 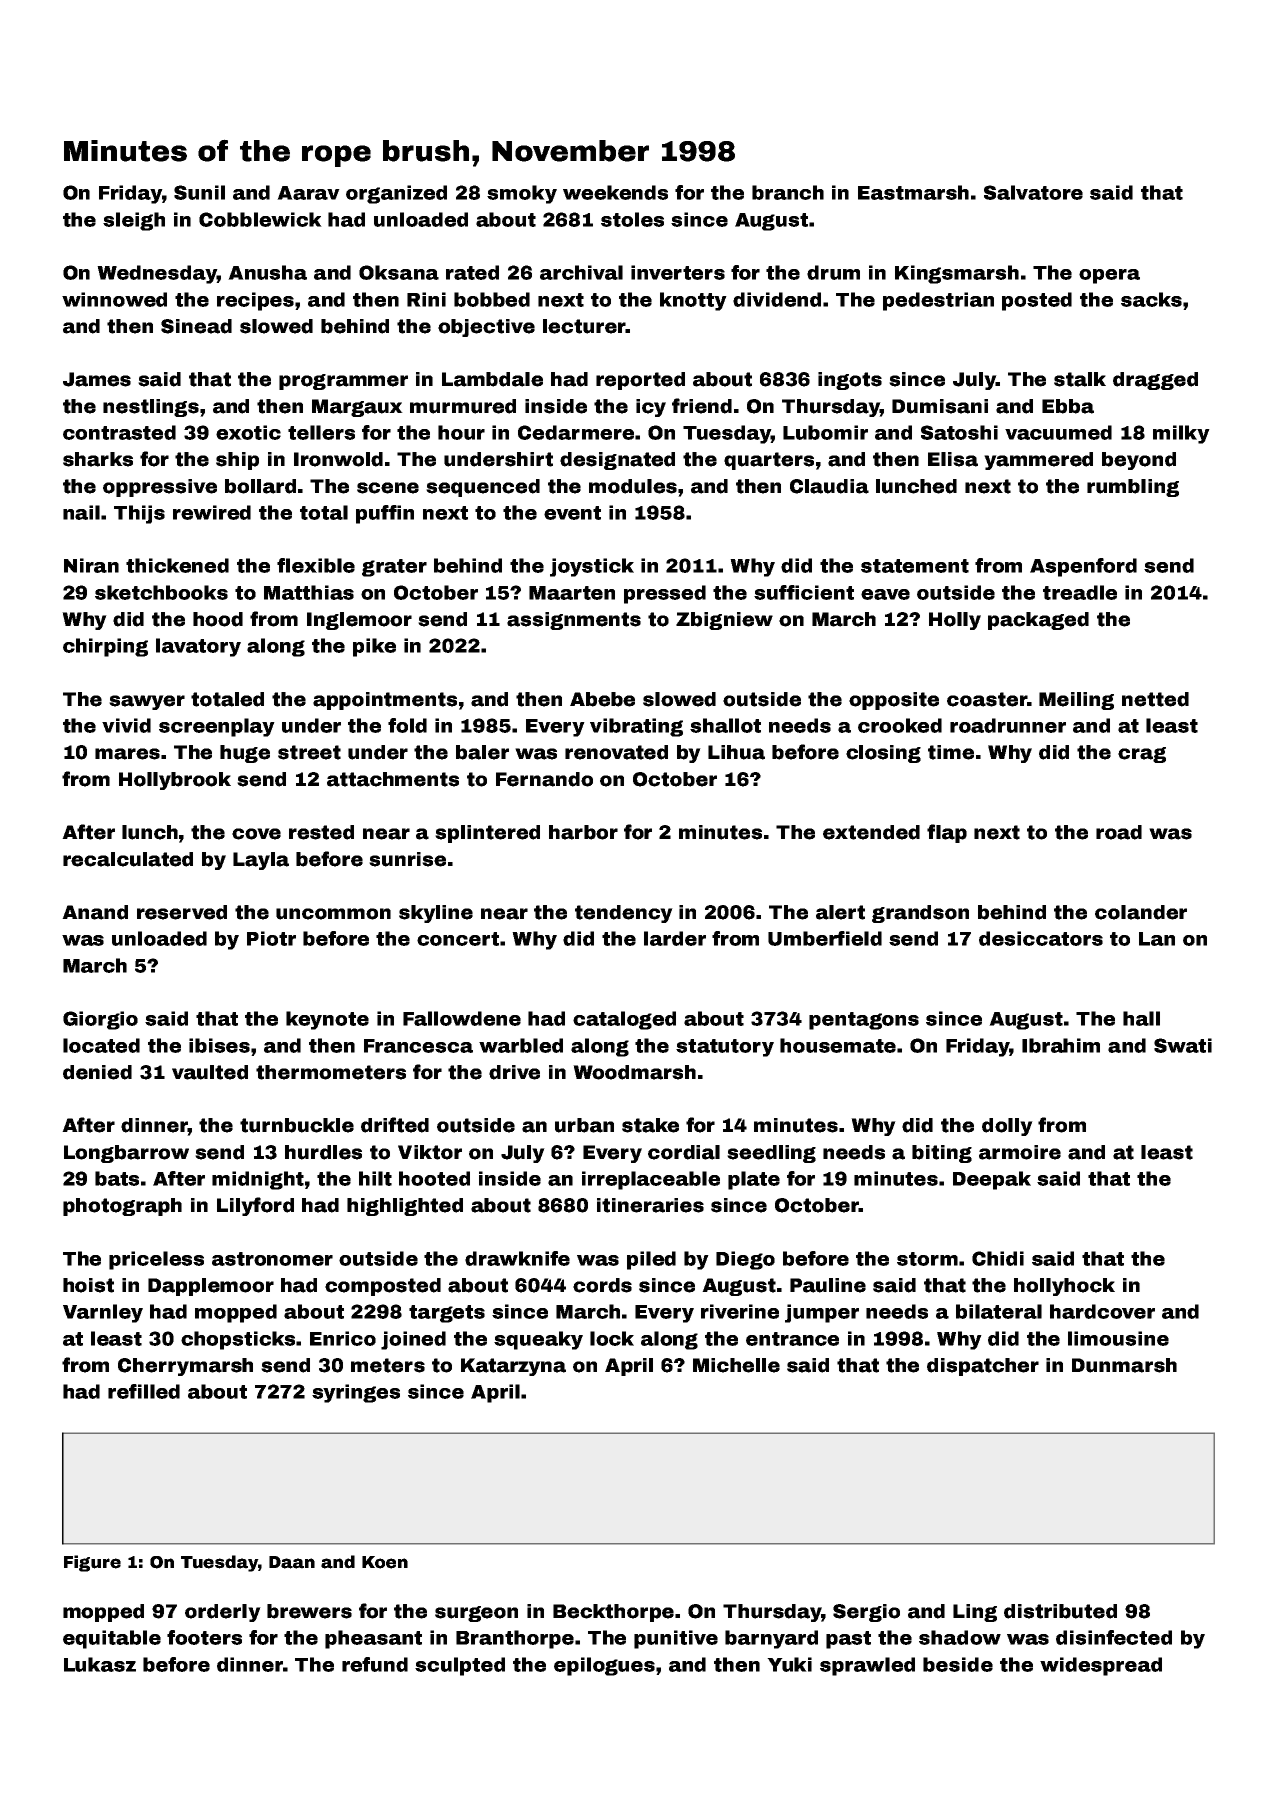 What do you see at coordinates (788, 192) in the page?
I see `branch` at bounding box center [788, 192].
